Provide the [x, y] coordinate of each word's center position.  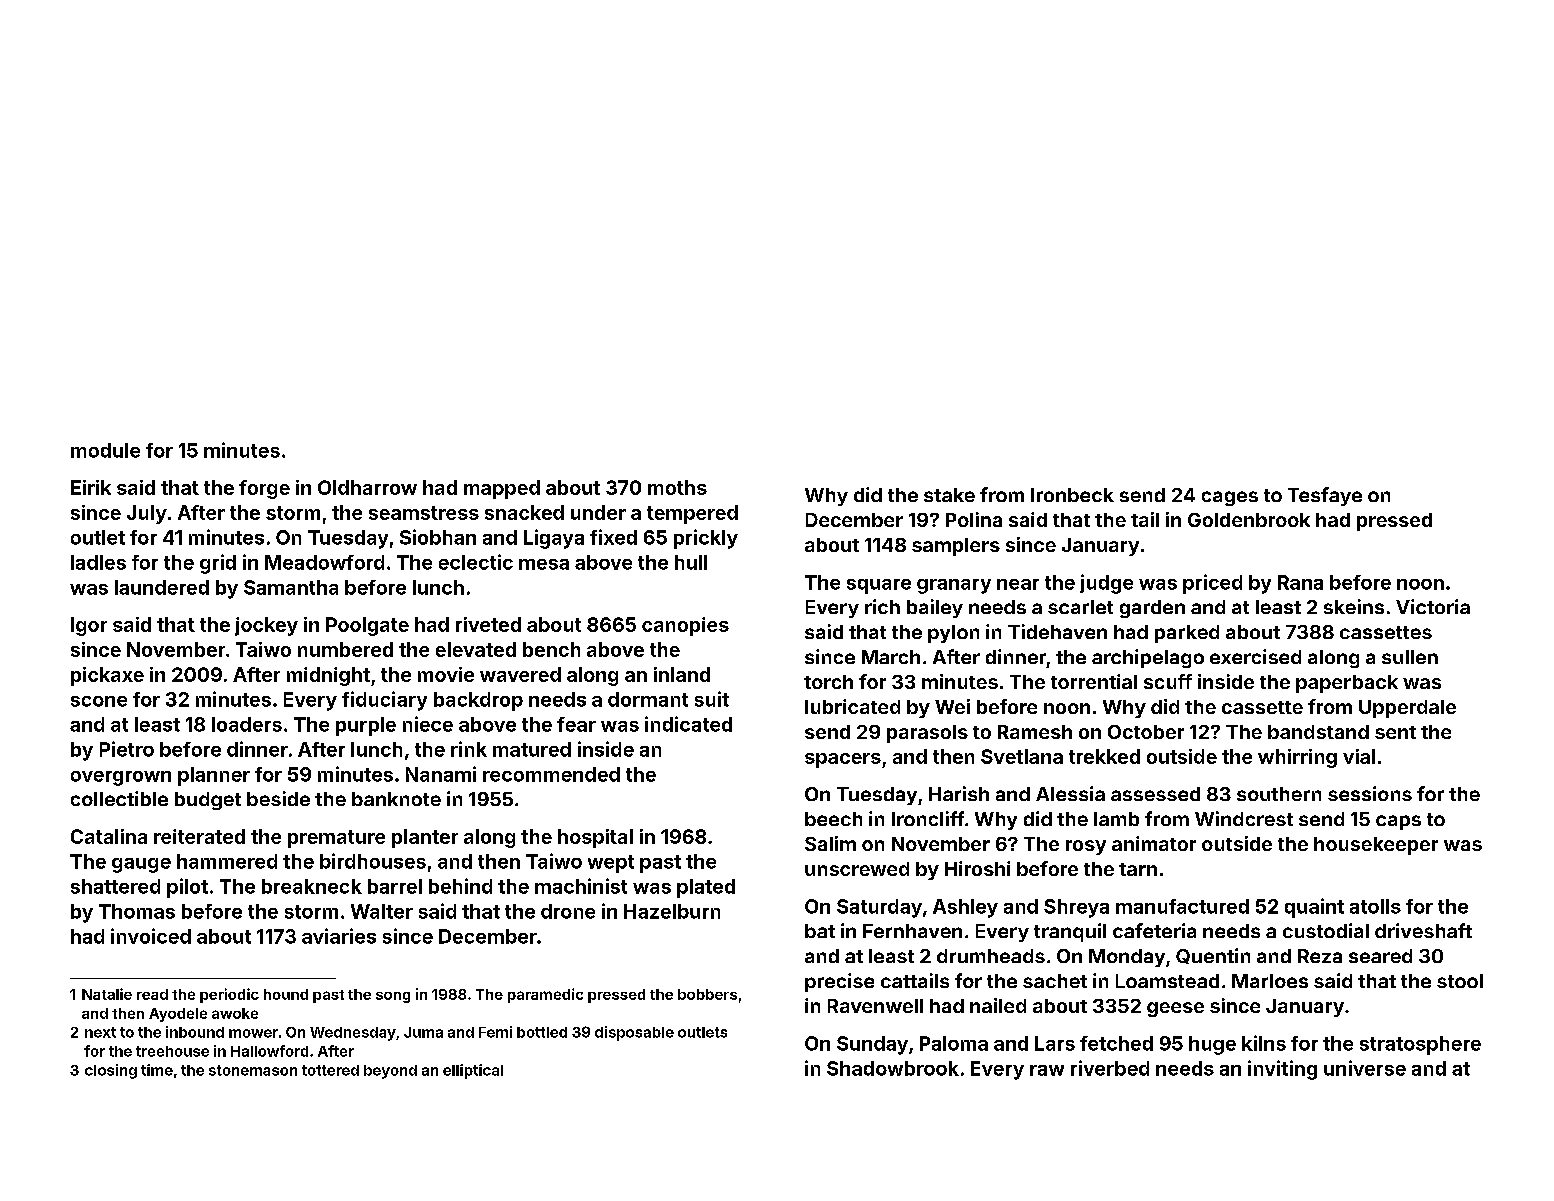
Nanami [441, 774]
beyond [390, 1072]
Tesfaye [1325, 496]
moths [677, 487]
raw [1047, 1070]
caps [1398, 822]
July [147, 514]
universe [1365, 1068]
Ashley [965, 908]
